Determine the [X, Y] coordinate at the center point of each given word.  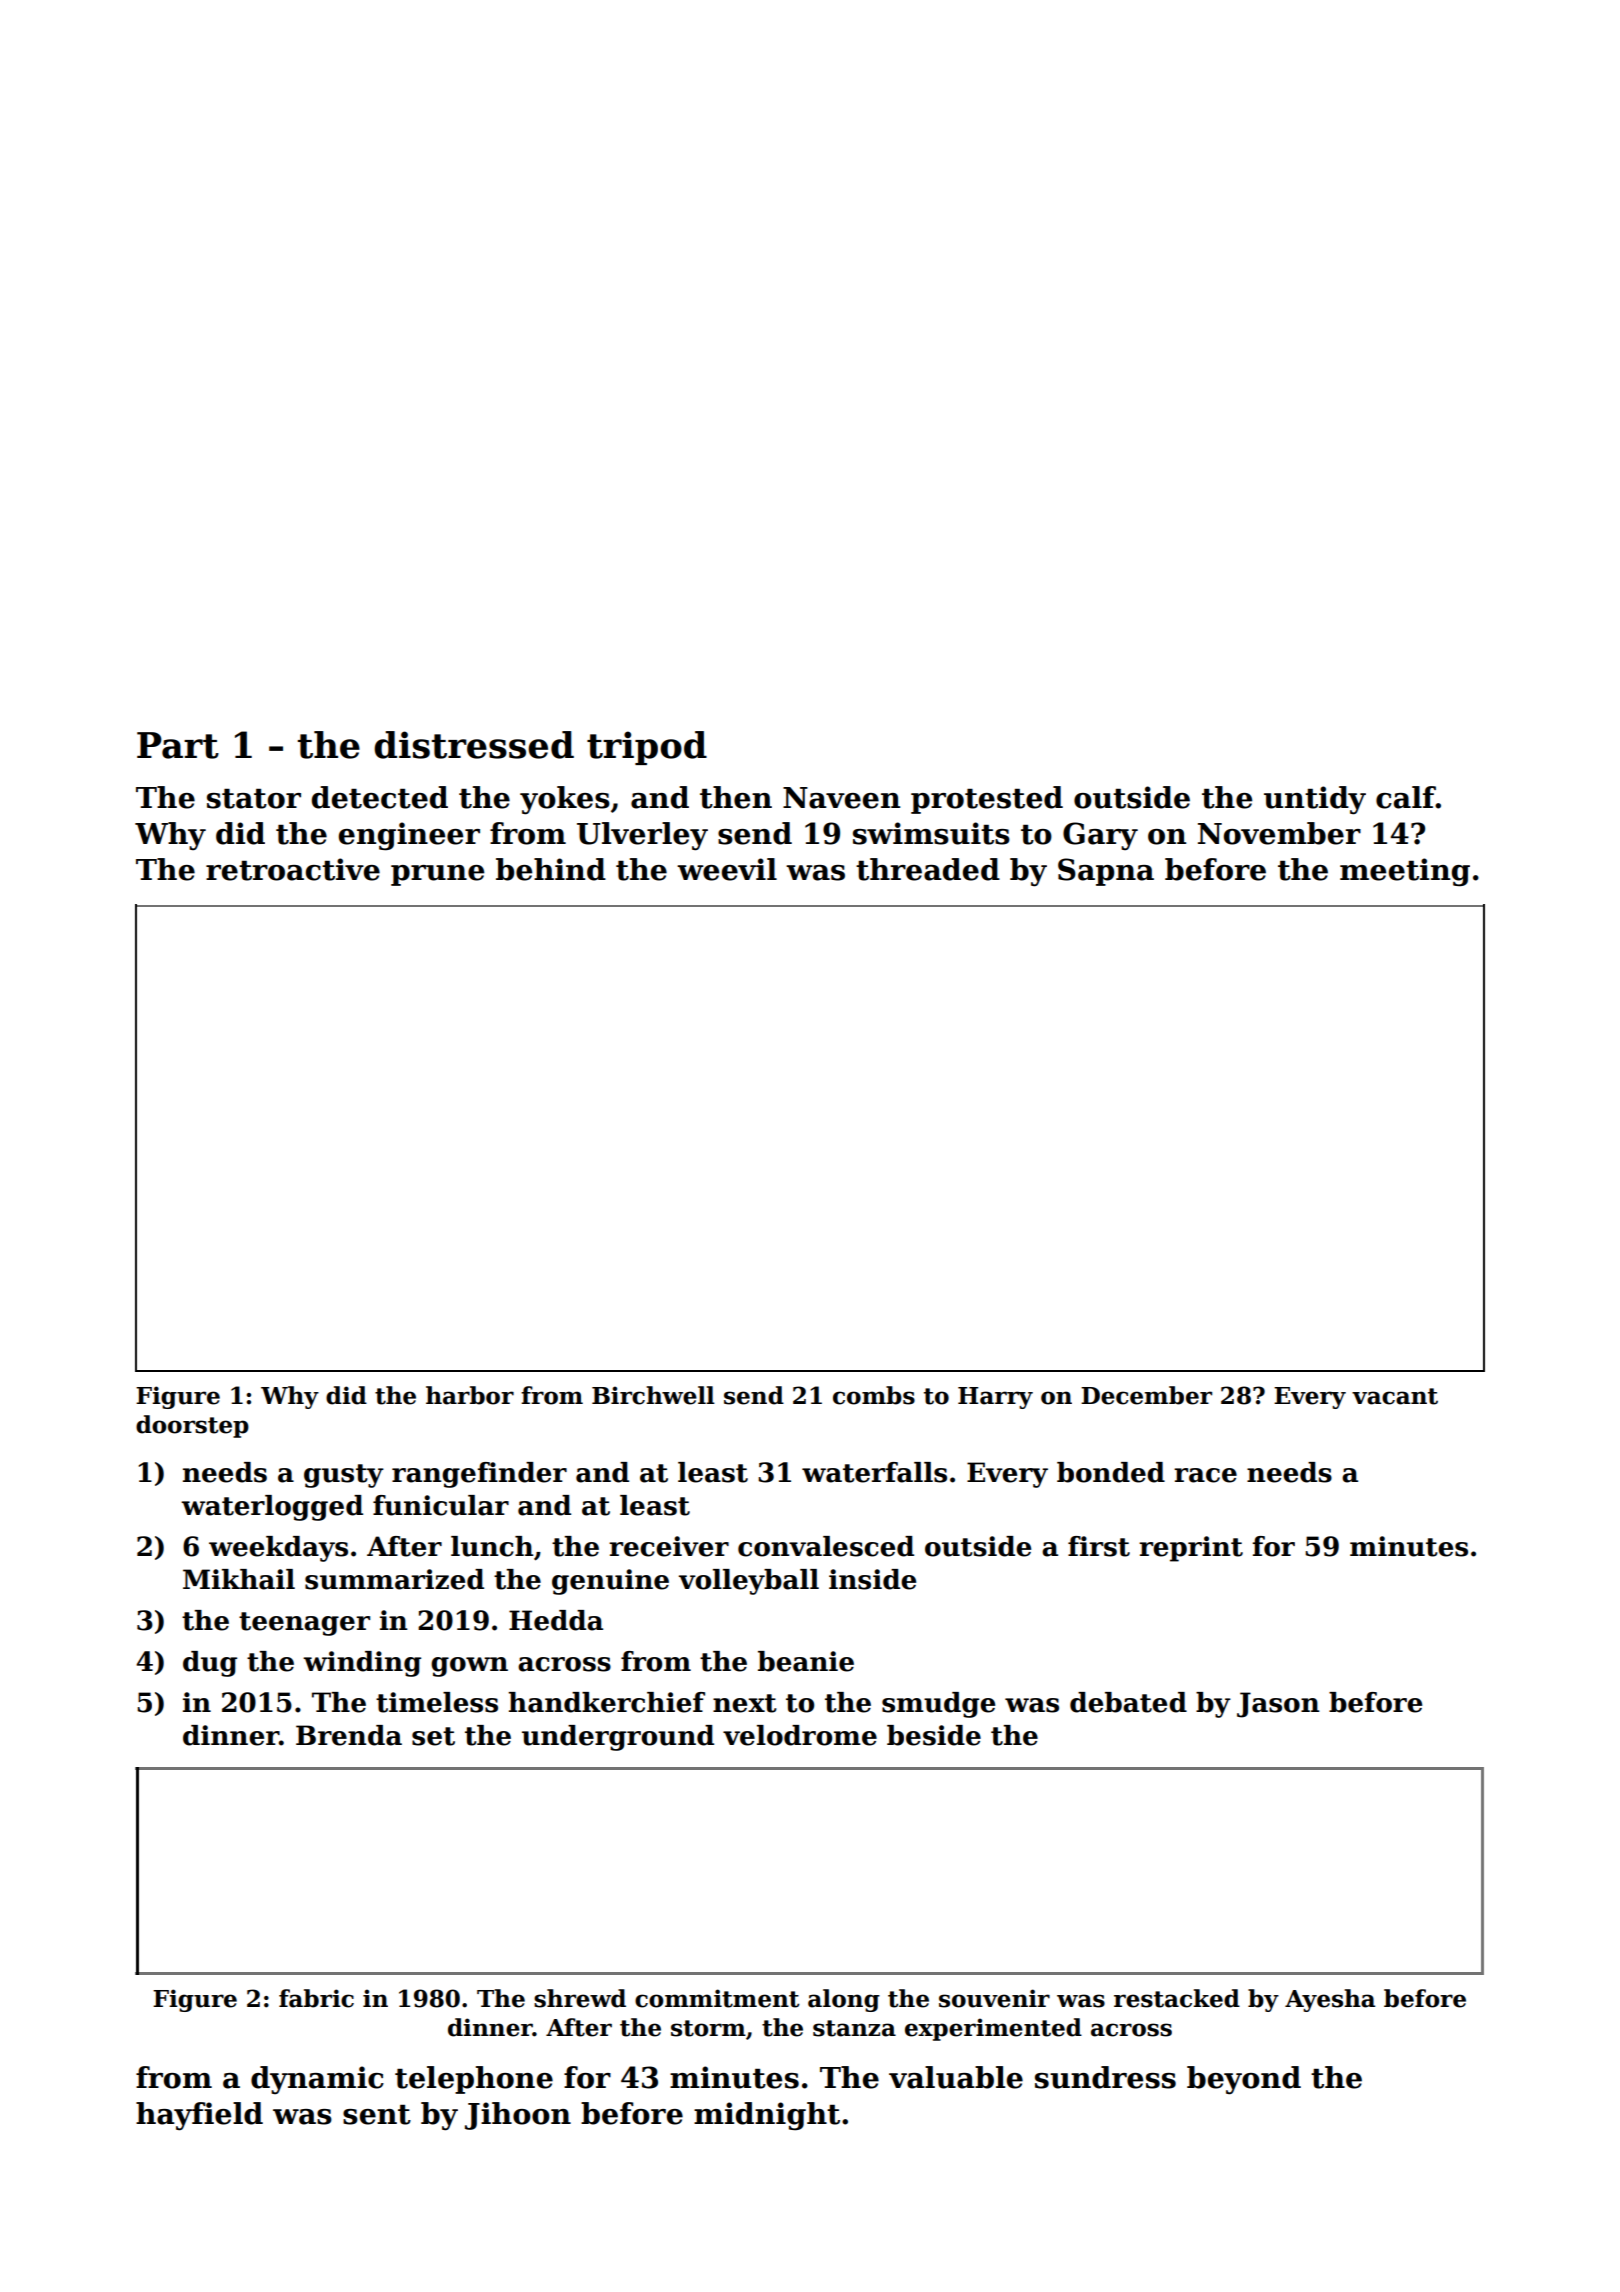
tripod [647, 748]
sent [377, 2115]
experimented [993, 2029]
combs [874, 1395]
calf [1406, 797]
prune [437, 875]
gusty [344, 1476]
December [1146, 1395]
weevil [727, 869]
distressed [474, 745]
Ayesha [1330, 2000]
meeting [1405, 872]
